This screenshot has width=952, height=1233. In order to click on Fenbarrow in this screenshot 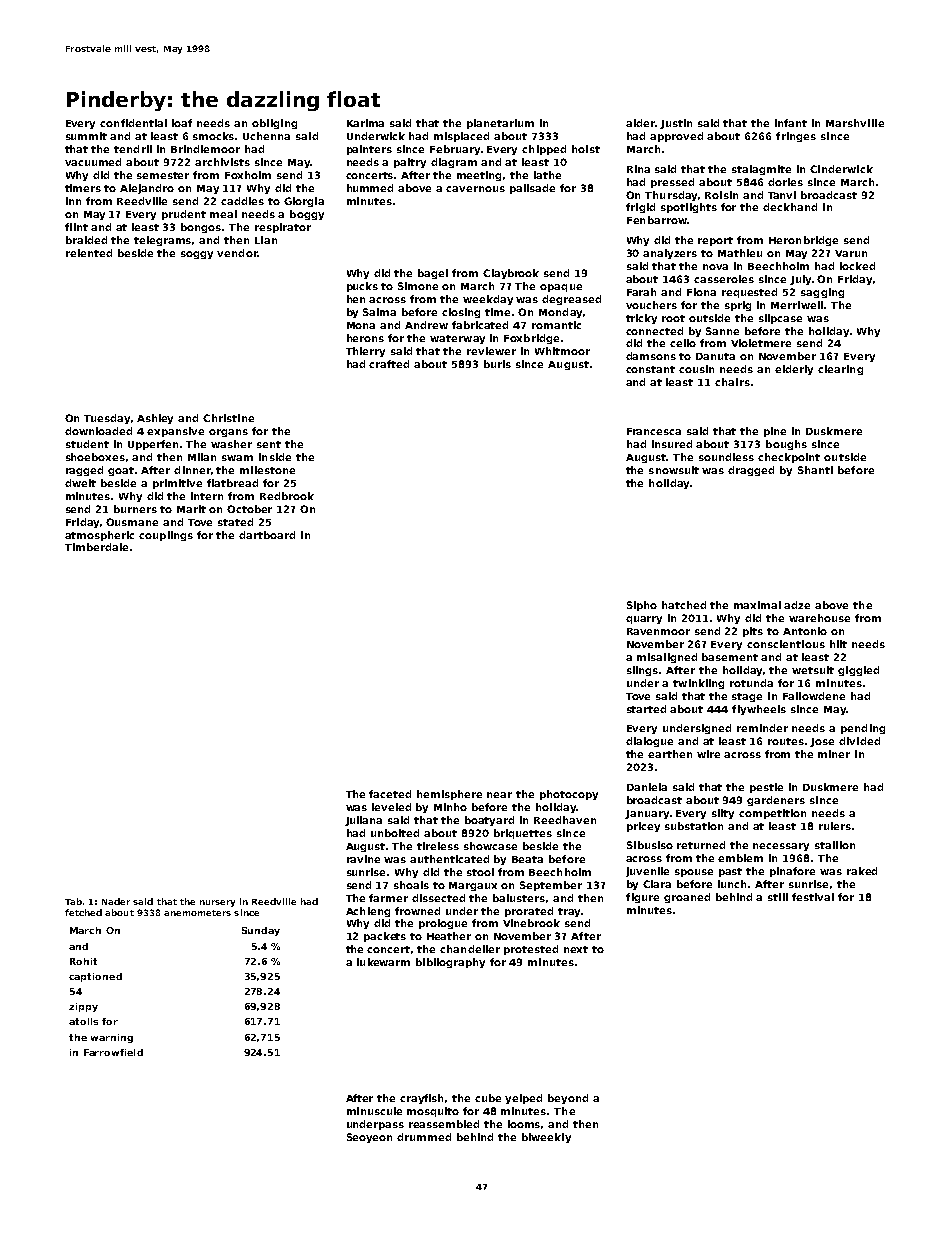, I will do `click(657, 220)`.
